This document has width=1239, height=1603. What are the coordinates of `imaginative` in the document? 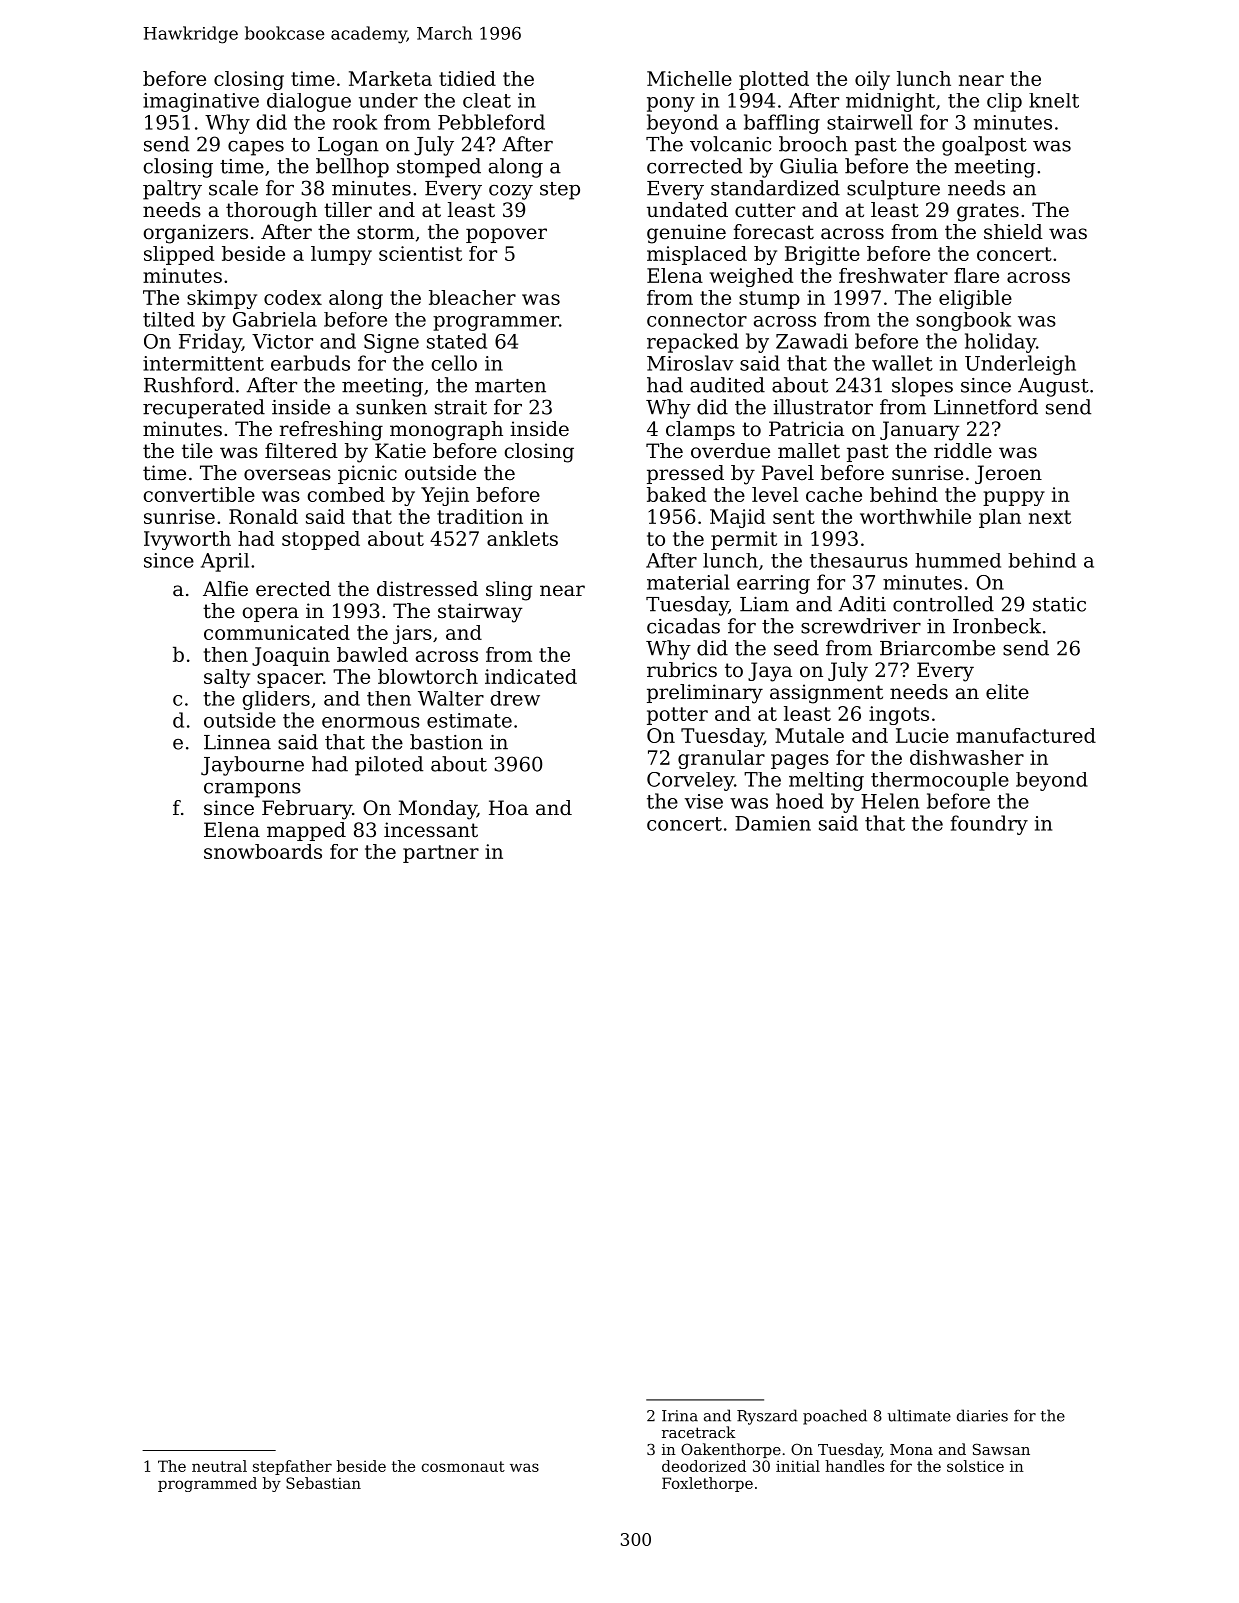 It's located at (201, 102).
